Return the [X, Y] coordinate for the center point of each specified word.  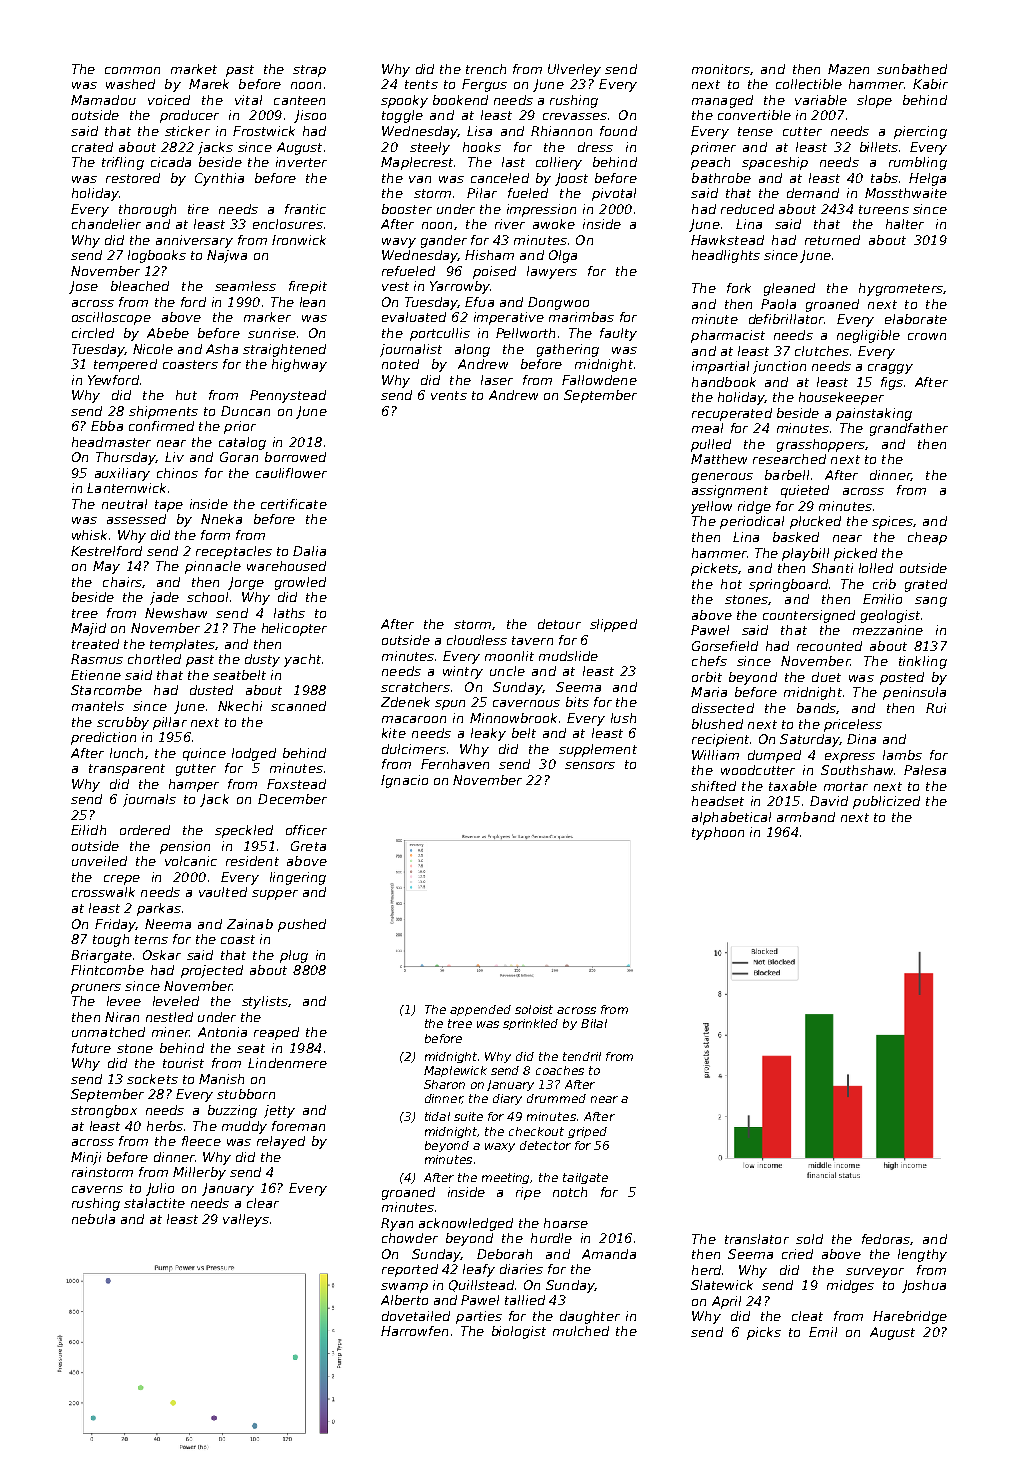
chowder [410, 1238]
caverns [97, 1189]
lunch [126, 753]
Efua [479, 302]
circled [93, 333]
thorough [147, 210]
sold [809, 1239]
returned [832, 240]
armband [806, 817]
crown [927, 336]
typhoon [718, 833]
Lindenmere [287, 1063]
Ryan [397, 1224]
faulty [618, 334]
